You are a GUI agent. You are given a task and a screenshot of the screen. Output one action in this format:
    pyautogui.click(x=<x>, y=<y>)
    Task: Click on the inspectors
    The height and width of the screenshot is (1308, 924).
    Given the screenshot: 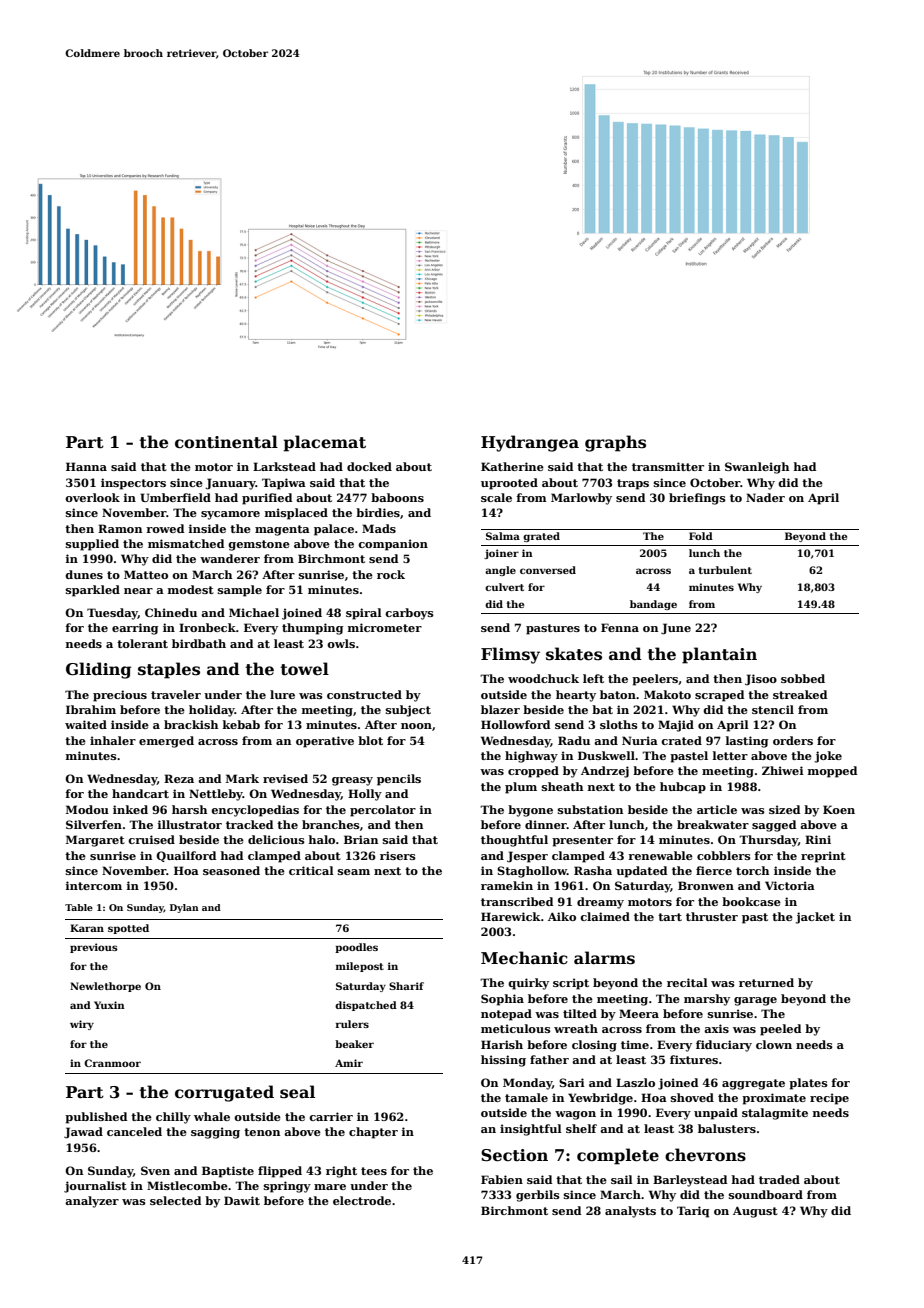 What is the action you would take?
    pyautogui.click(x=133, y=484)
